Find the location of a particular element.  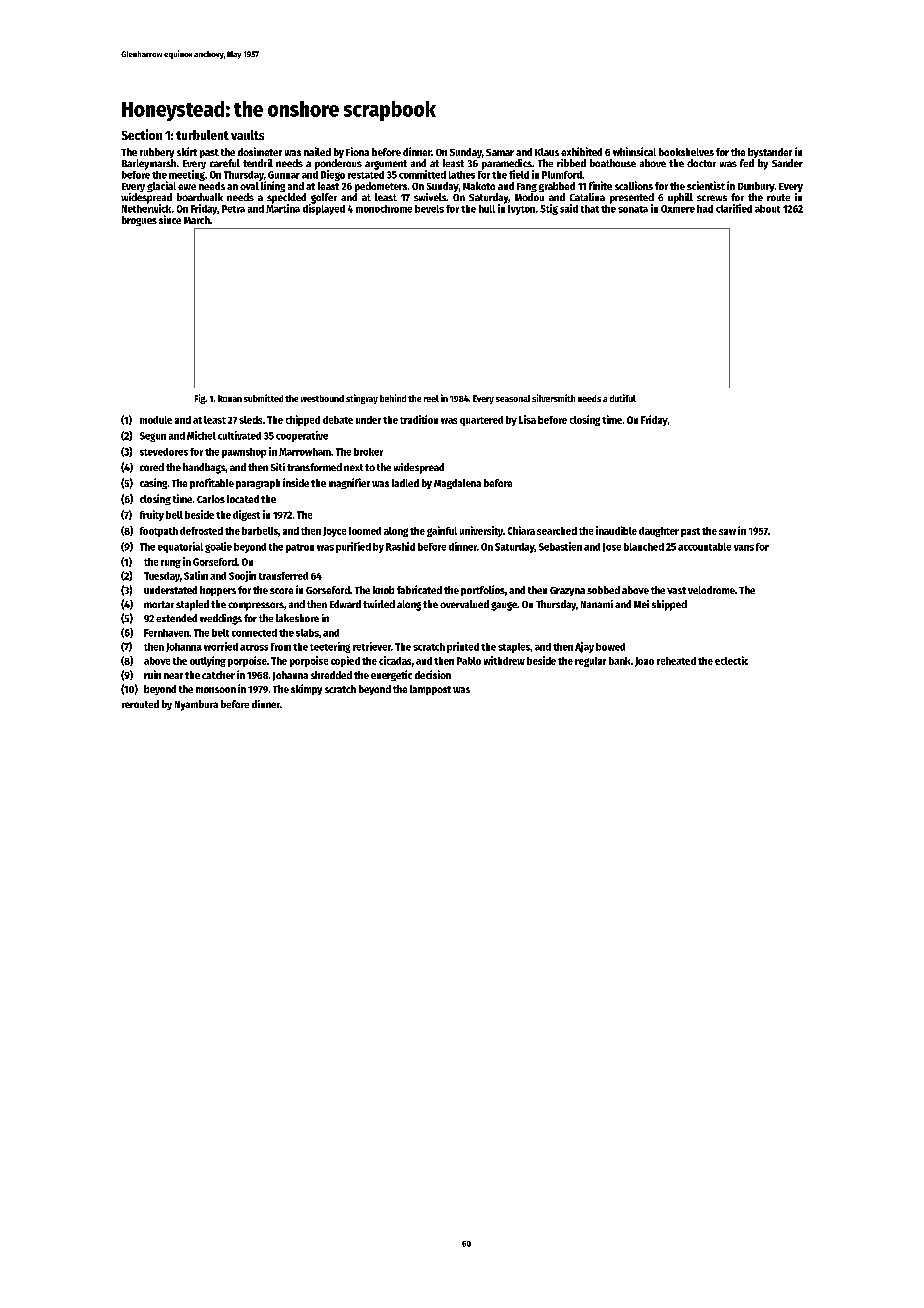

eclectic is located at coordinates (731, 660).
